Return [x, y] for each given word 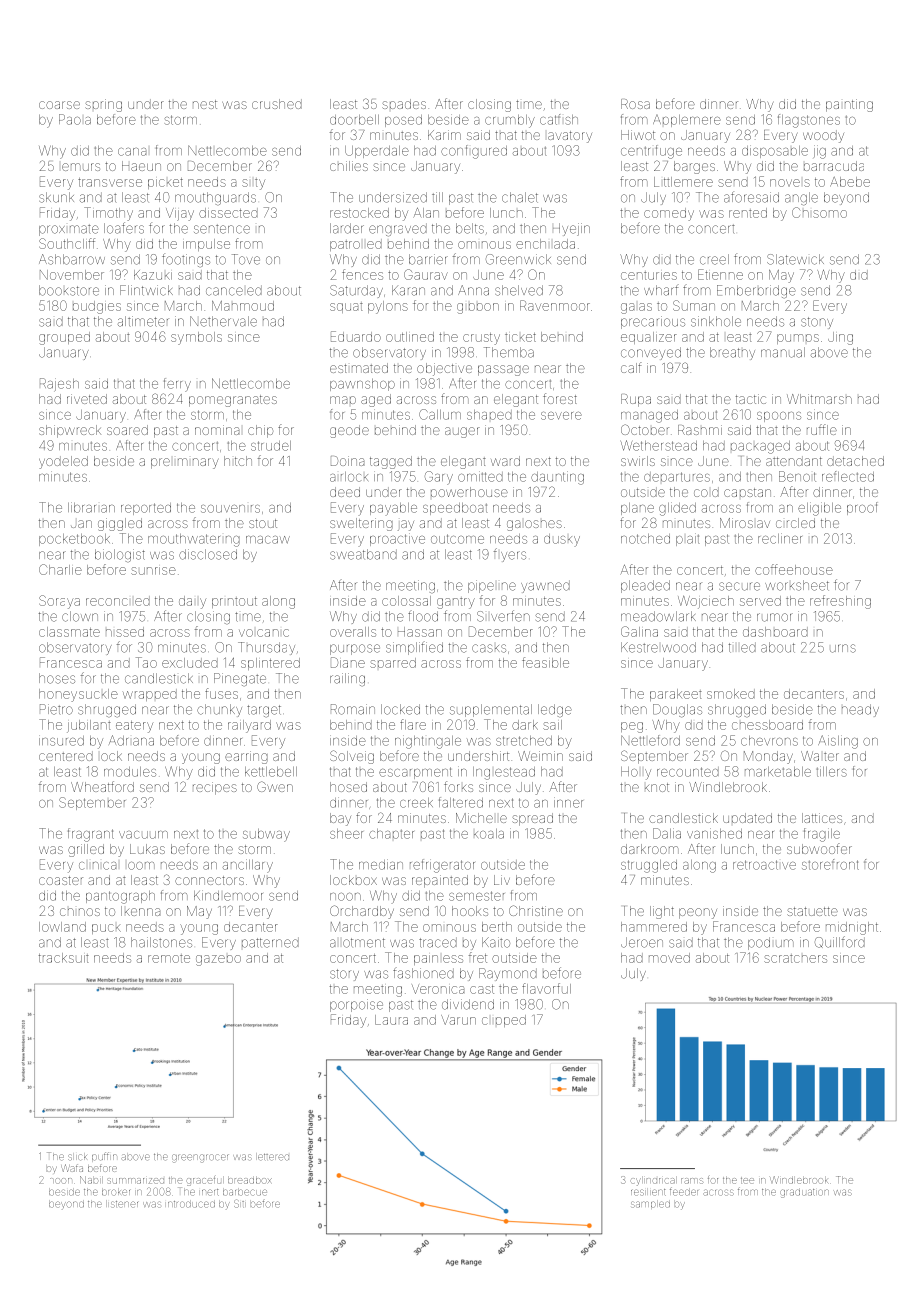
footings [186, 260]
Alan [426, 213]
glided [677, 509]
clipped [504, 1021]
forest [560, 398]
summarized [136, 1181]
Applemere [687, 121]
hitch [238, 461]
